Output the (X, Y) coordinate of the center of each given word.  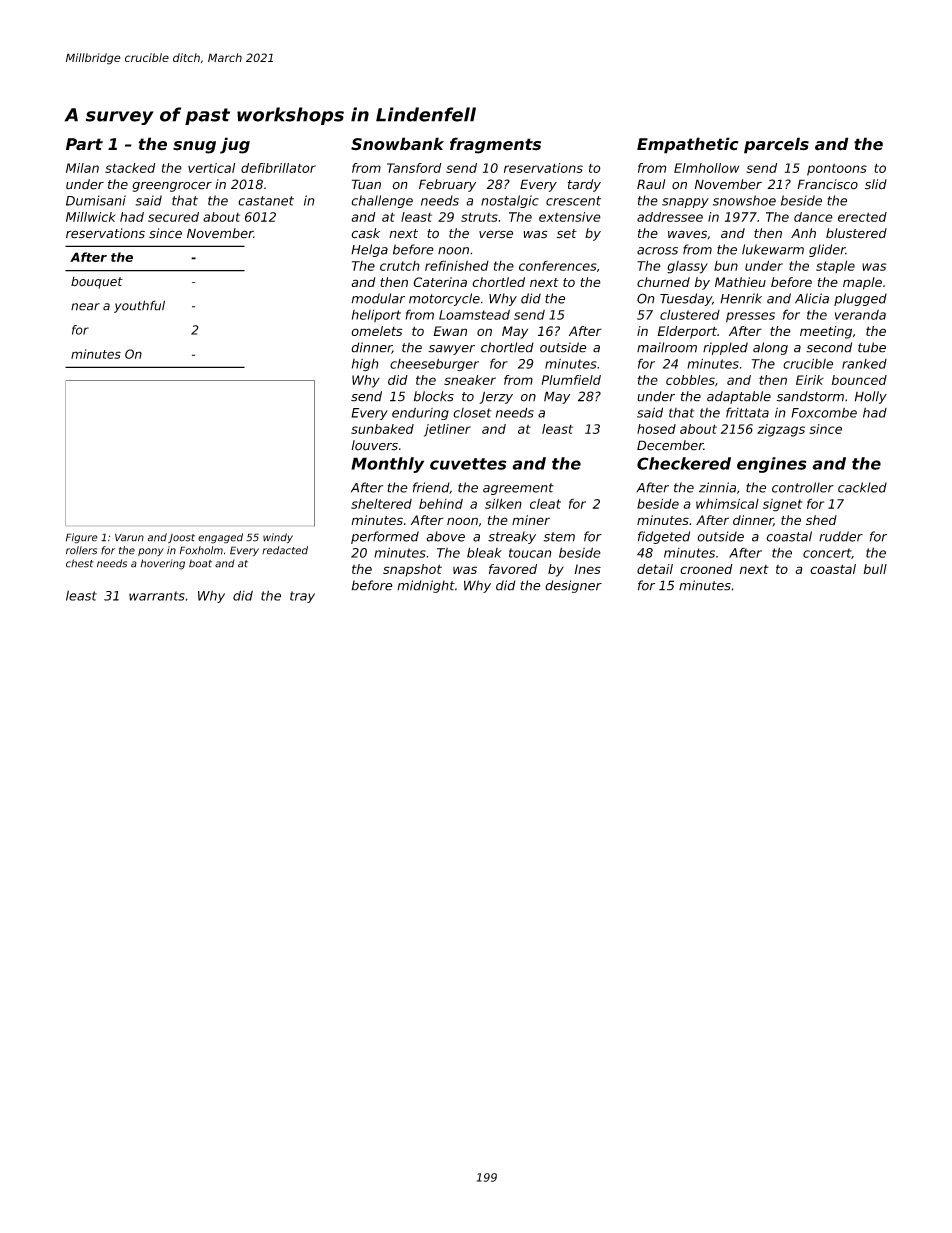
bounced (859, 380)
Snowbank (397, 144)
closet (472, 413)
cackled (862, 487)
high (365, 365)
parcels (776, 145)
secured (173, 217)
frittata (747, 412)
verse (496, 234)
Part (84, 144)
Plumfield (571, 380)
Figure (82, 538)
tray (302, 597)
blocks (434, 396)
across (657, 251)
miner (531, 520)
